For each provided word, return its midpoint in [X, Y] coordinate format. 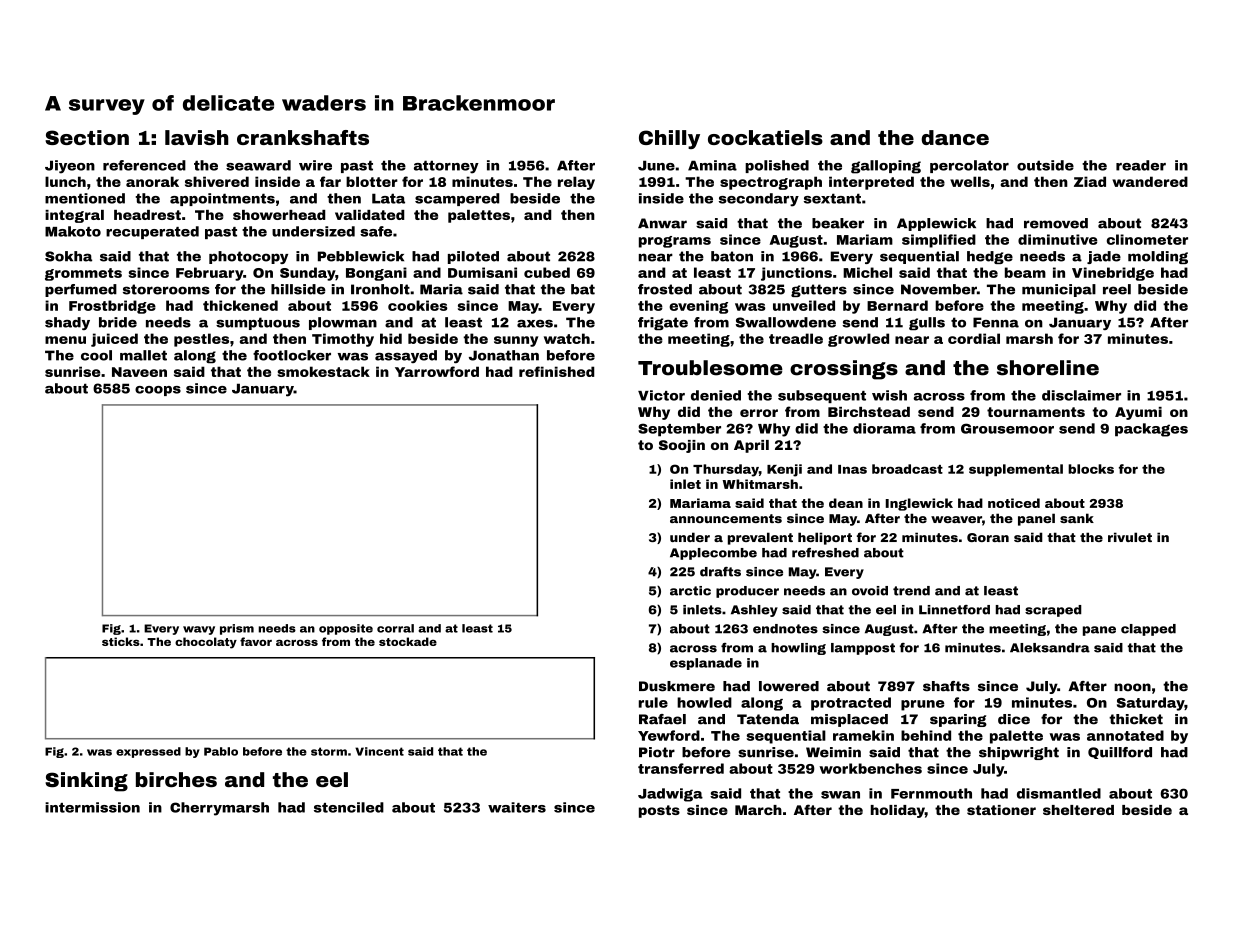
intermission [92, 807]
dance [955, 137]
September [679, 430]
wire [315, 165]
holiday [898, 811]
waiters [517, 807]
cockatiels [765, 137]
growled [858, 340]
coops [158, 391]
